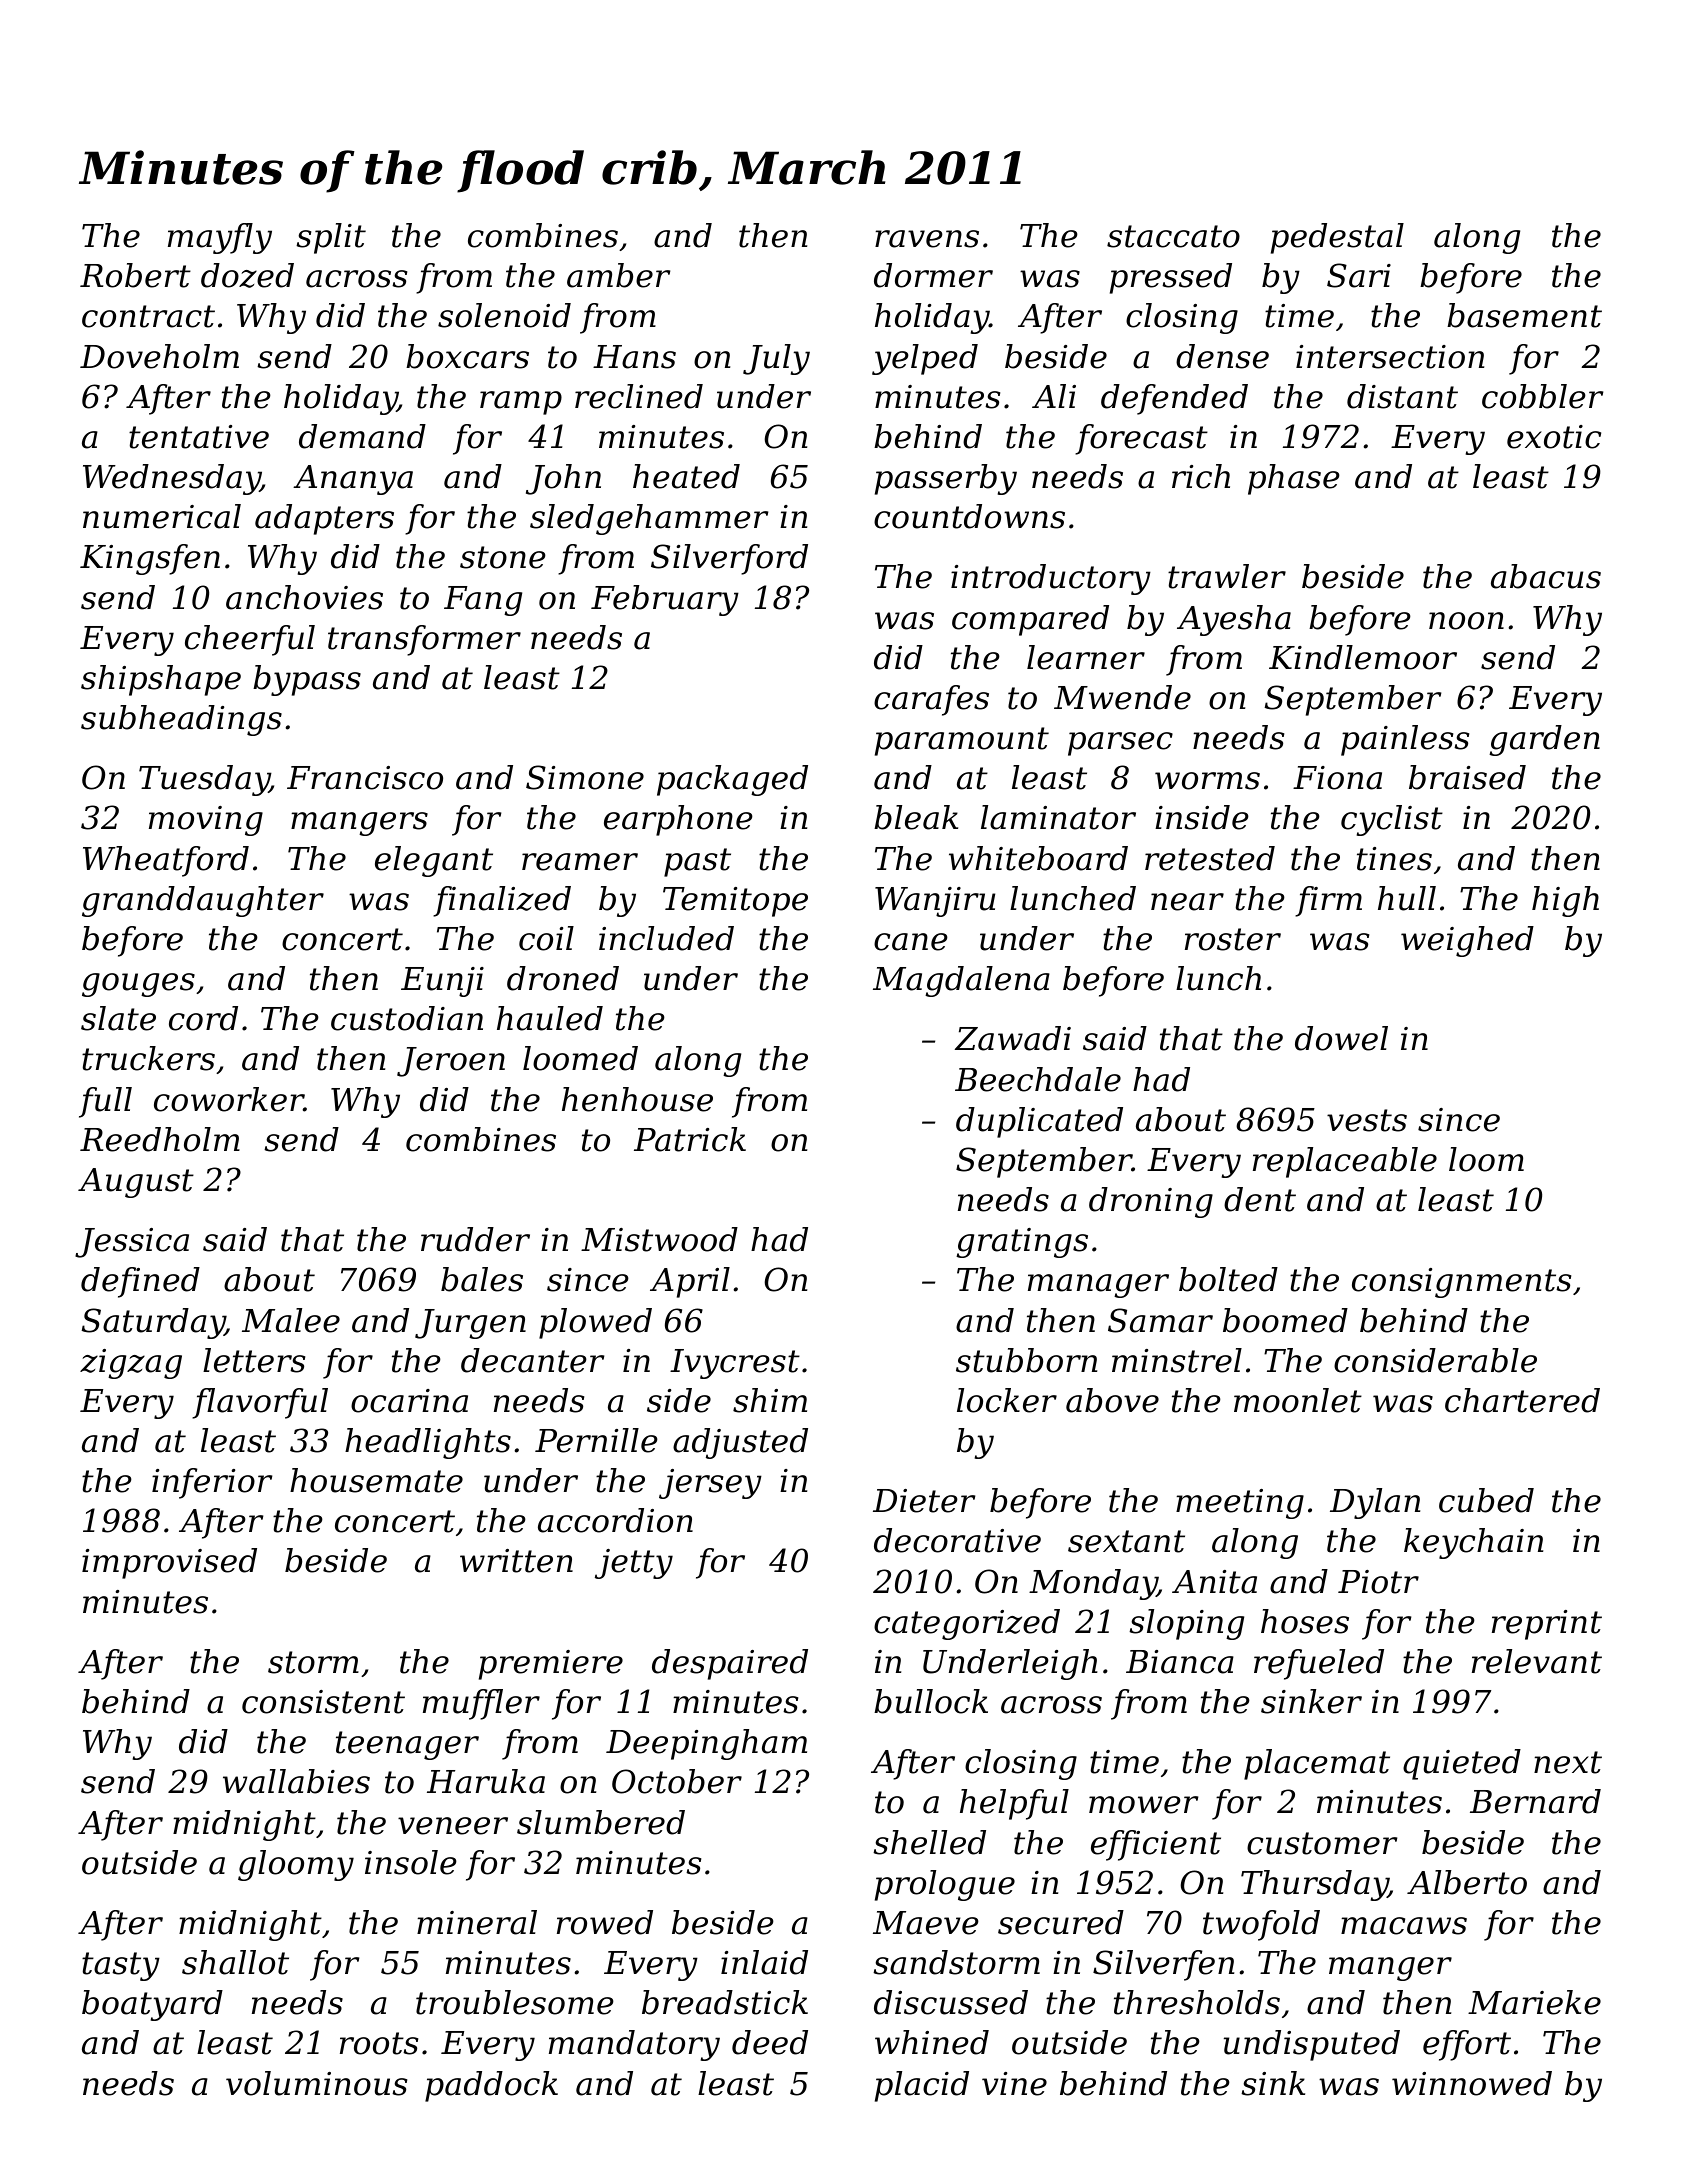 The width and height of the screenshot is (1683, 2178). What do you see at coordinates (532, 1360) in the screenshot?
I see `decanter` at bounding box center [532, 1360].
